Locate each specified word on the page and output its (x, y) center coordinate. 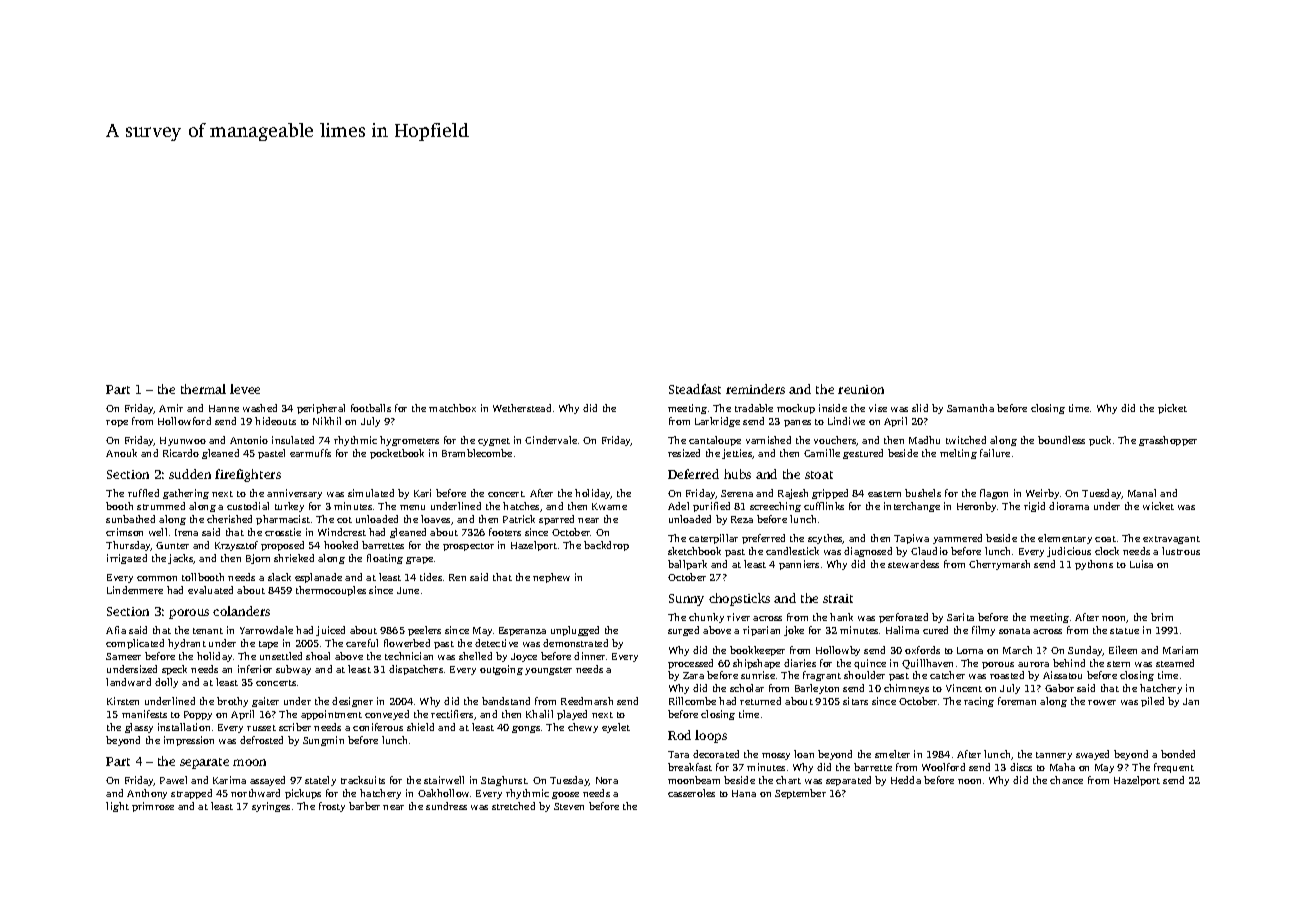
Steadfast (695, 389)
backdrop (606, 546)
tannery (1054, 756)
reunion (861, 389)
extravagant (1171, 540)
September (800, 794)
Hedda (906, 780)
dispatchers (416, 670)
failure (995, 453)
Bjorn (258, 559)
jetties (737, 454)
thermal (203, 389)
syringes (271, 807)
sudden (190, 474)
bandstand (506, 701)
